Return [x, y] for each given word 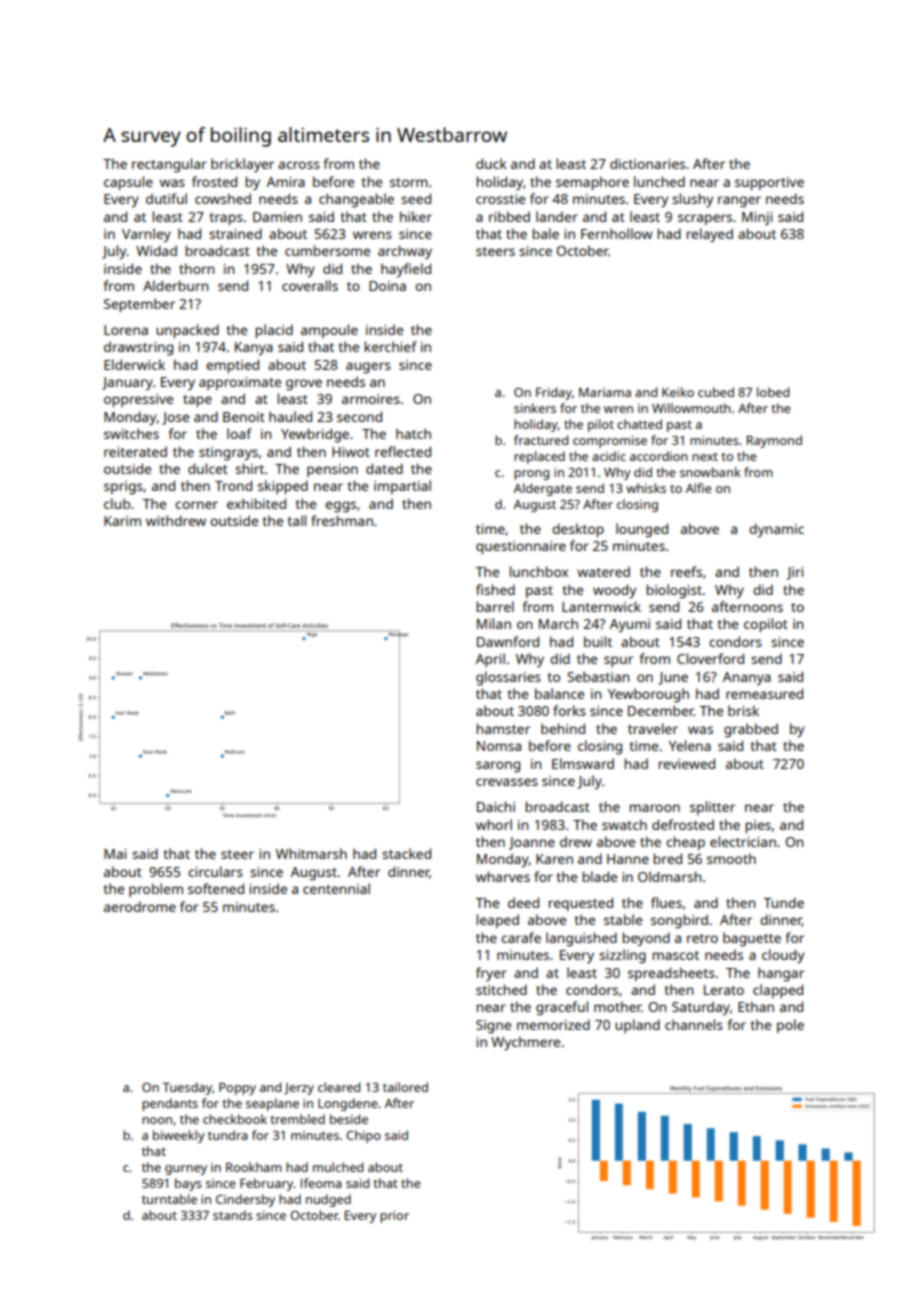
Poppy [237, 1089]
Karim [122, 521]
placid [274, 331]
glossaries [508, 678]
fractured [541, 440]
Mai [115, 854]
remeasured [764, 693]
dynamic [776, 530]
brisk [743, 710]
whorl [494, 824]
